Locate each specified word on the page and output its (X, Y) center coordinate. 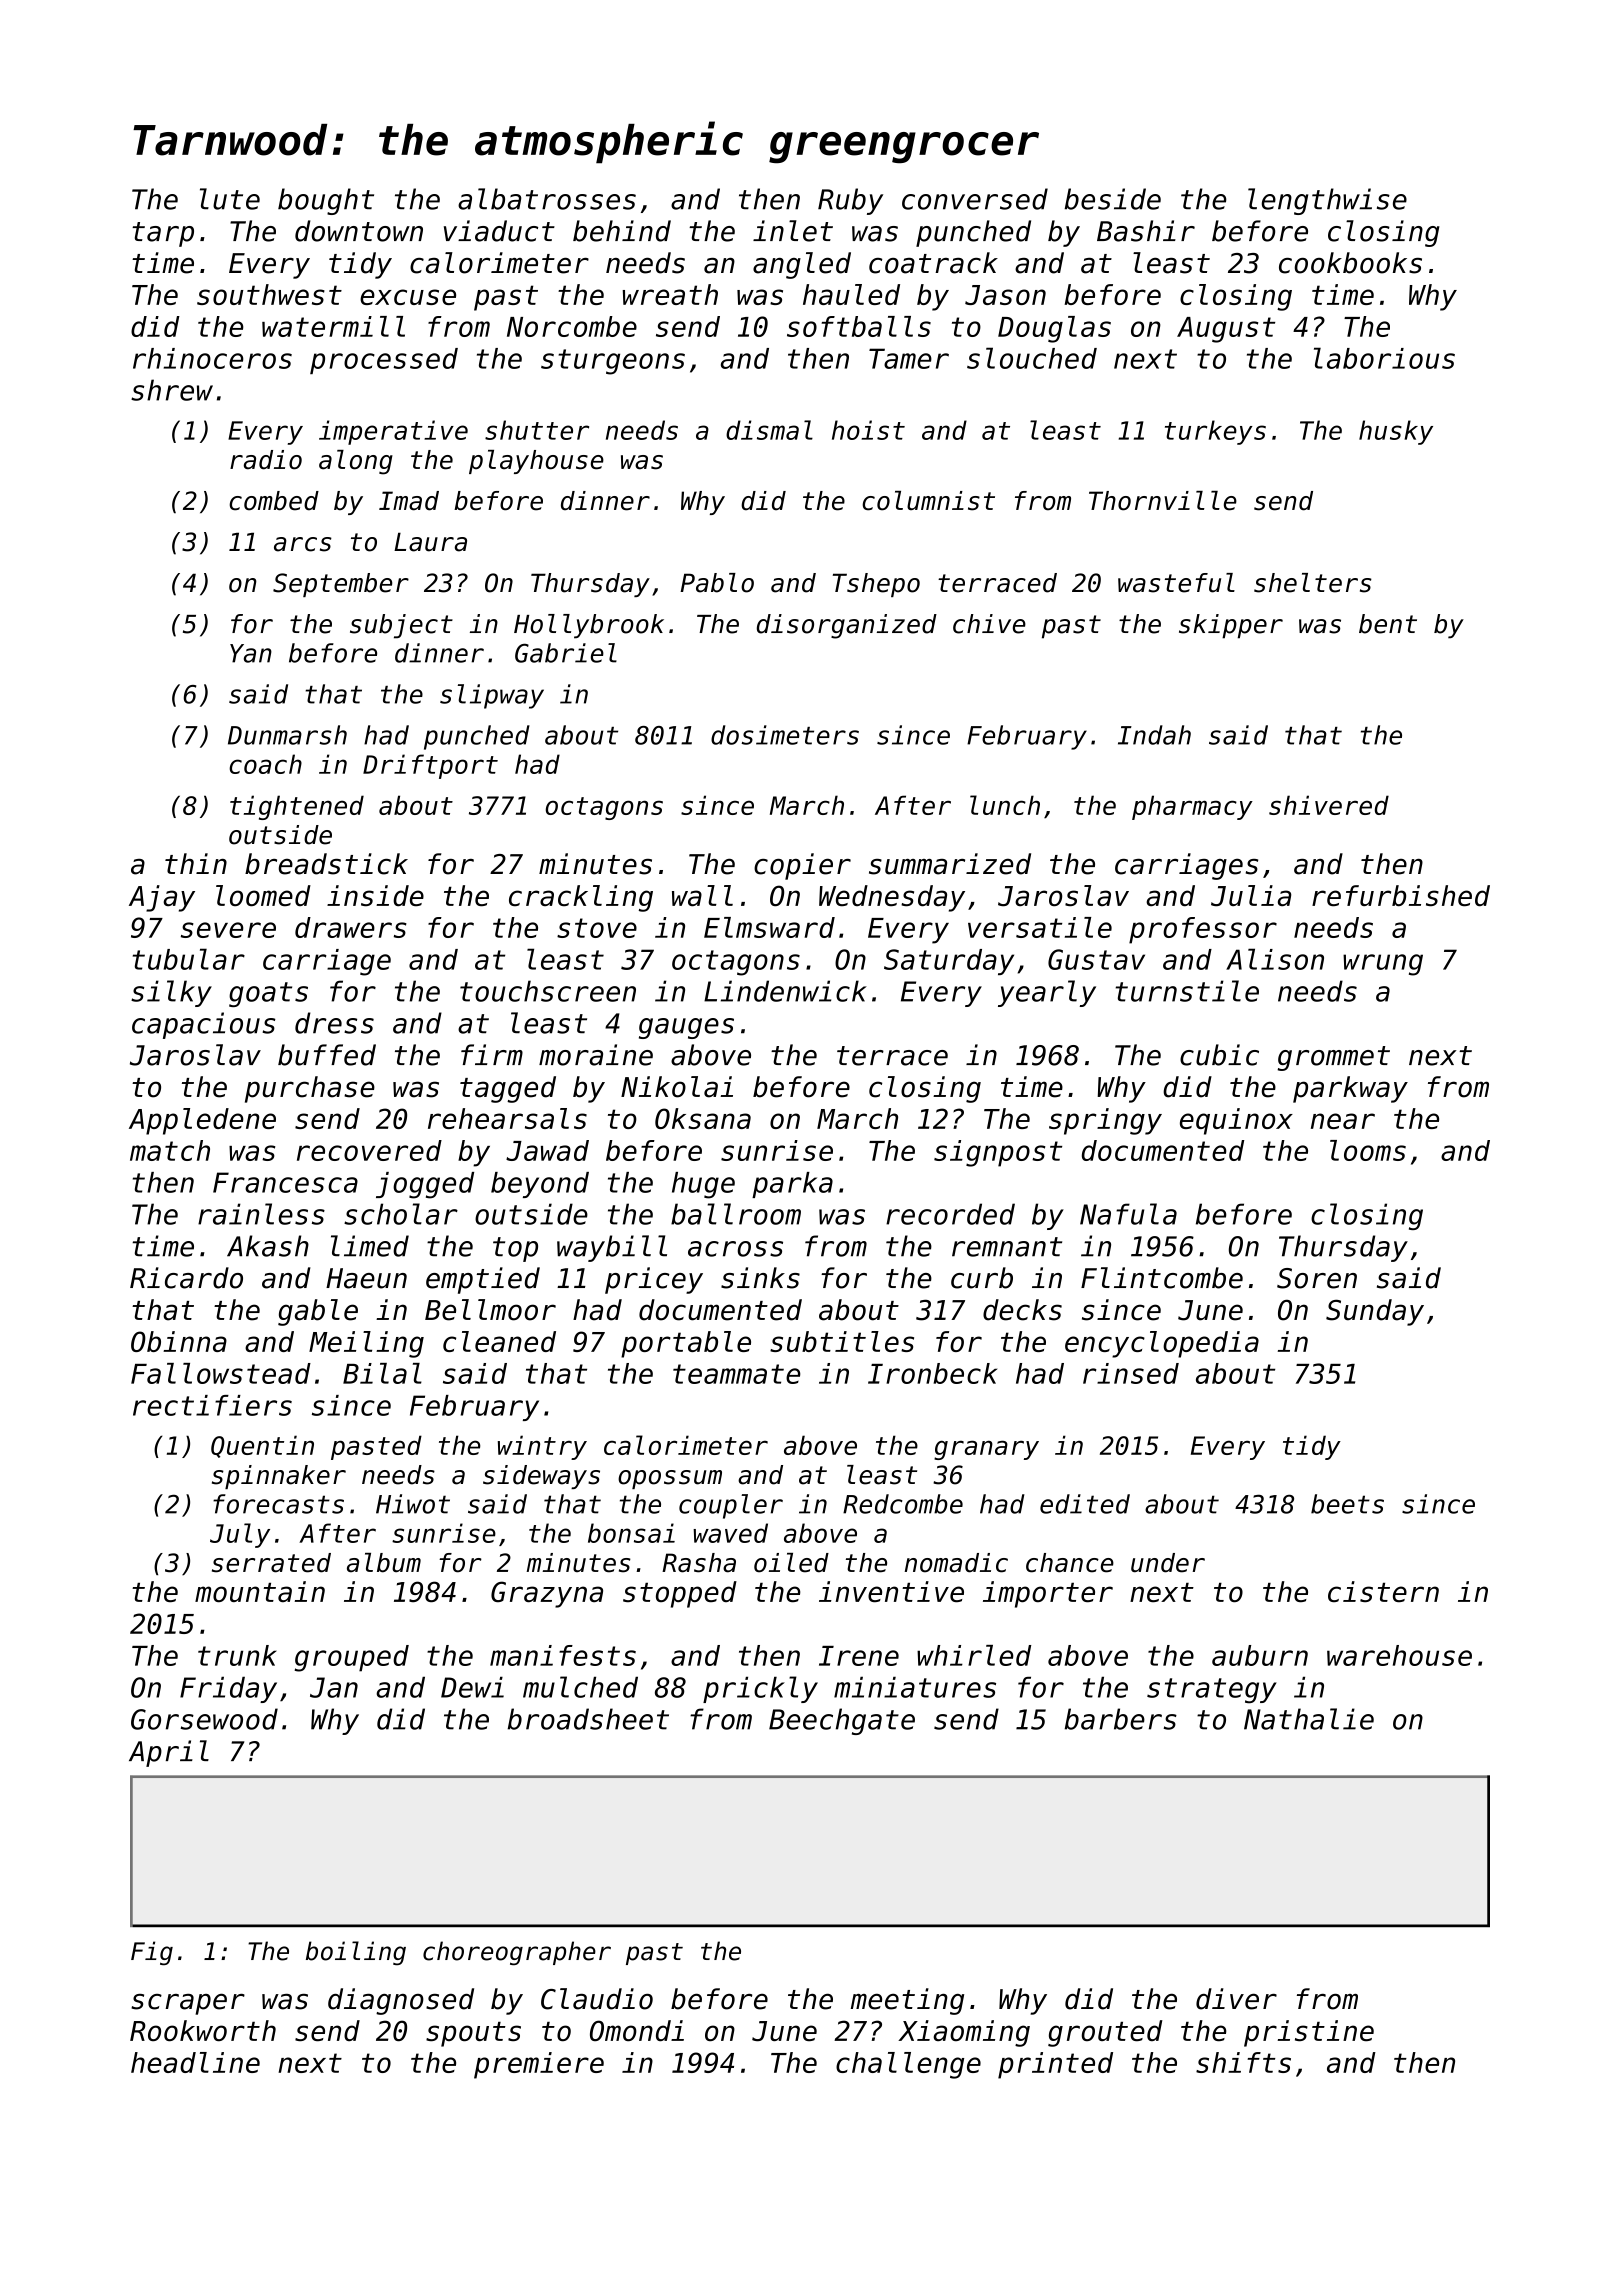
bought (326, 201)
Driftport (430, 766)
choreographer (517, 1953)
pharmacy (1192, 807)
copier (802, 866)
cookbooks (1350, 263)
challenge (908, 2065)
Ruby (850, 201)
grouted (1105, 2033)
